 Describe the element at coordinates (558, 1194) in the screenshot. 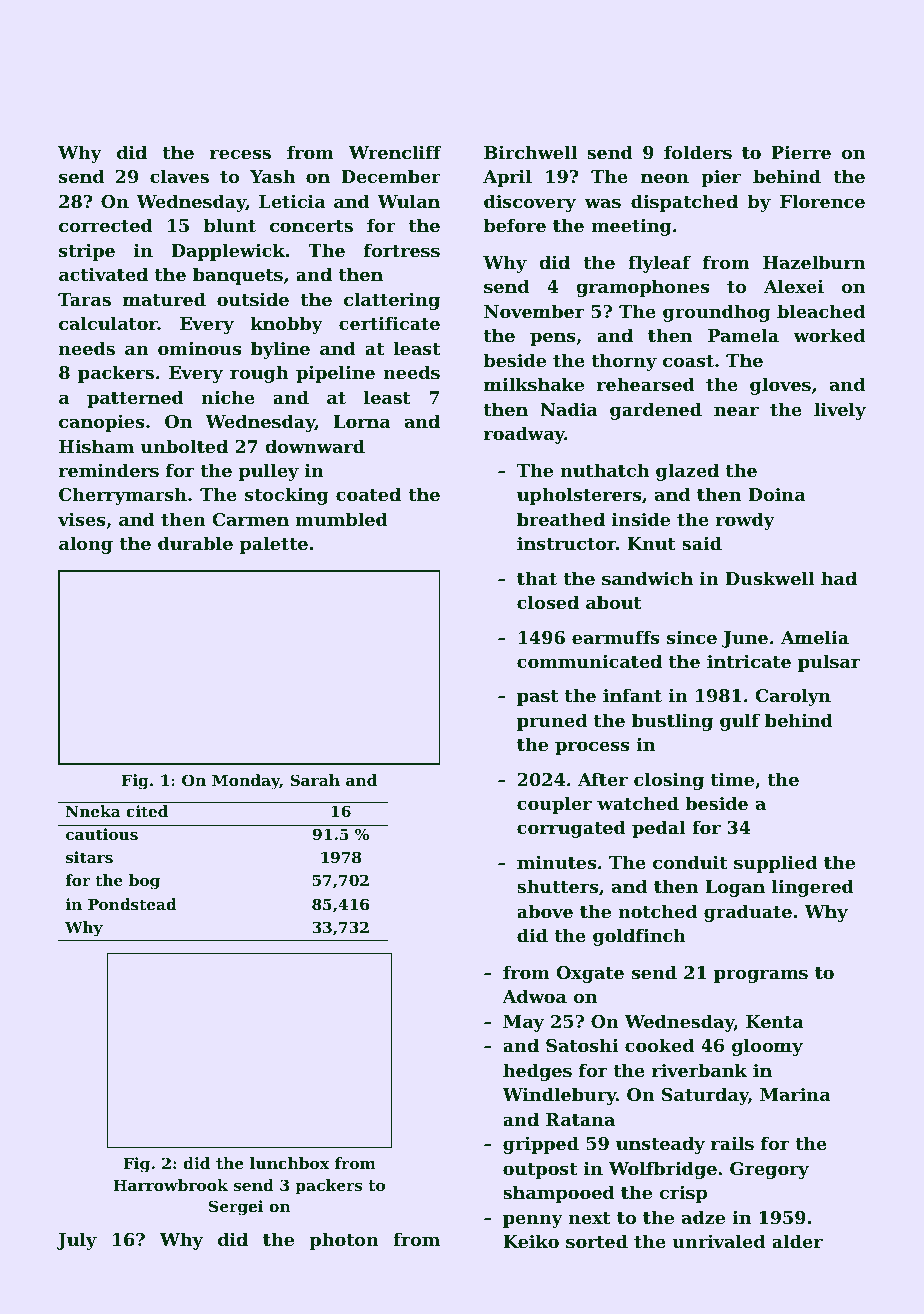

I see `shampooed` at that location.
